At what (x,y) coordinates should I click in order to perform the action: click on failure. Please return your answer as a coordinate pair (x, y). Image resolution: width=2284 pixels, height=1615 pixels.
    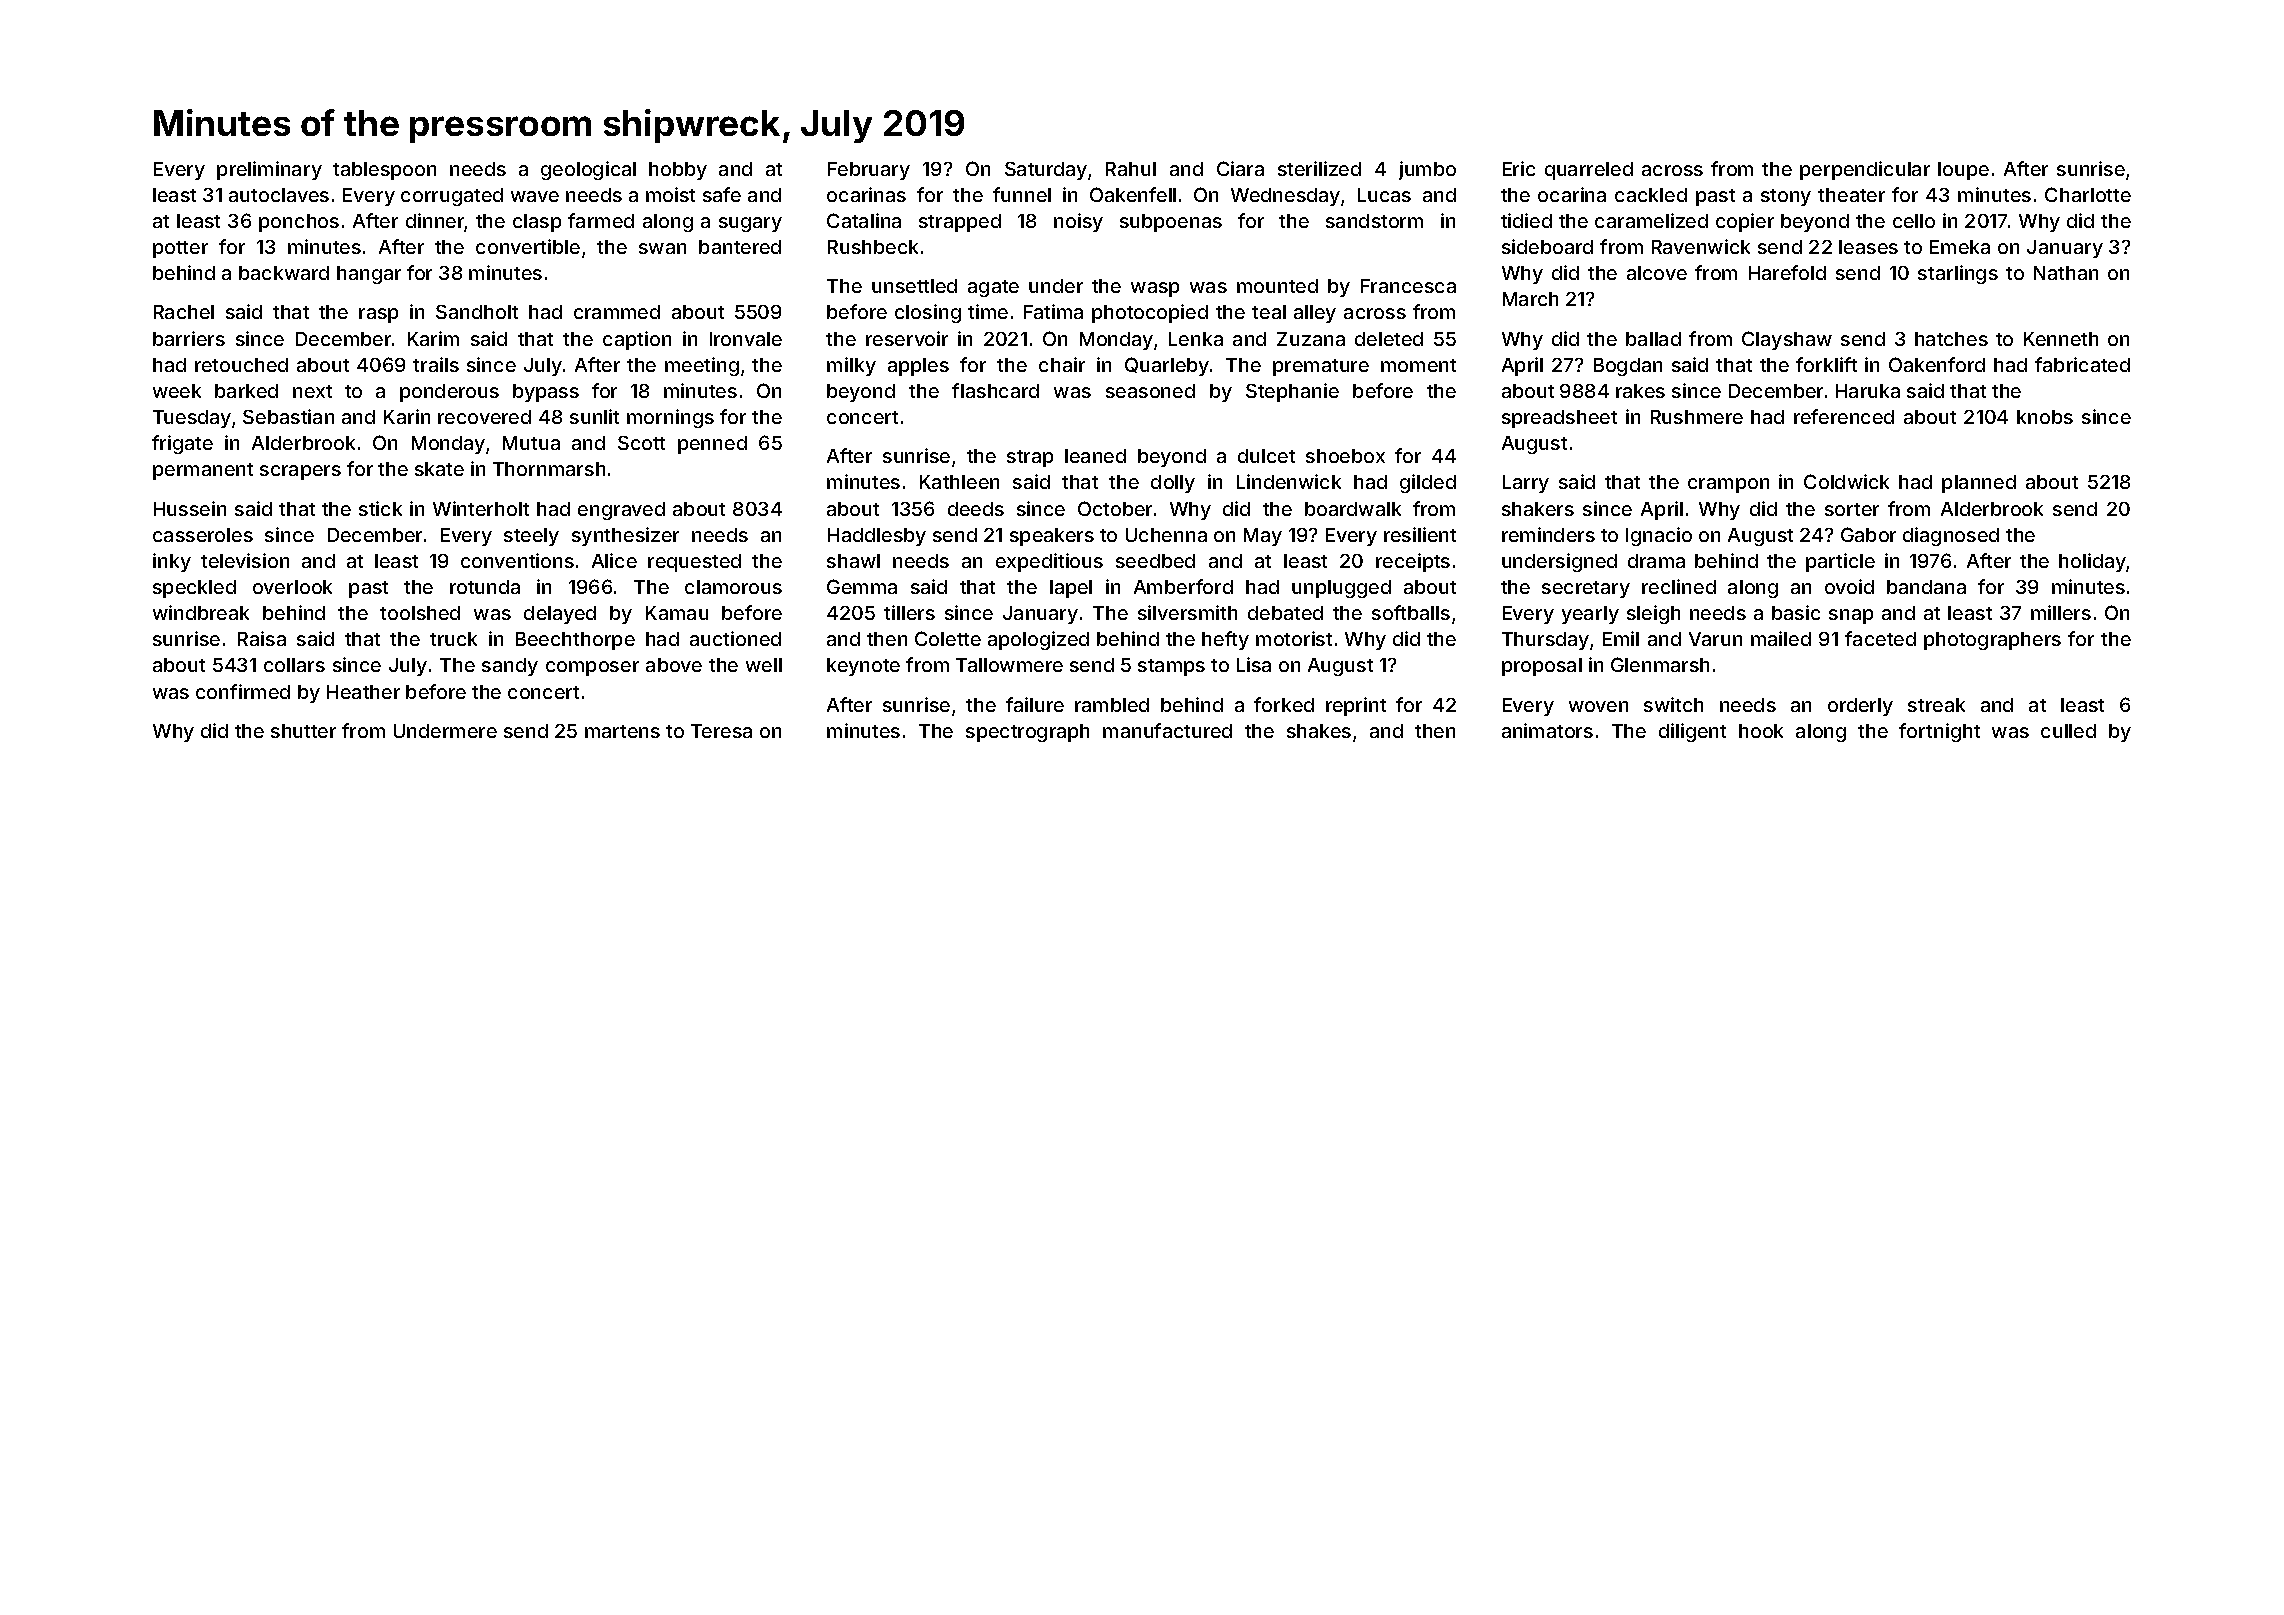
    Looking at the image, I should click on (1035, 704).
